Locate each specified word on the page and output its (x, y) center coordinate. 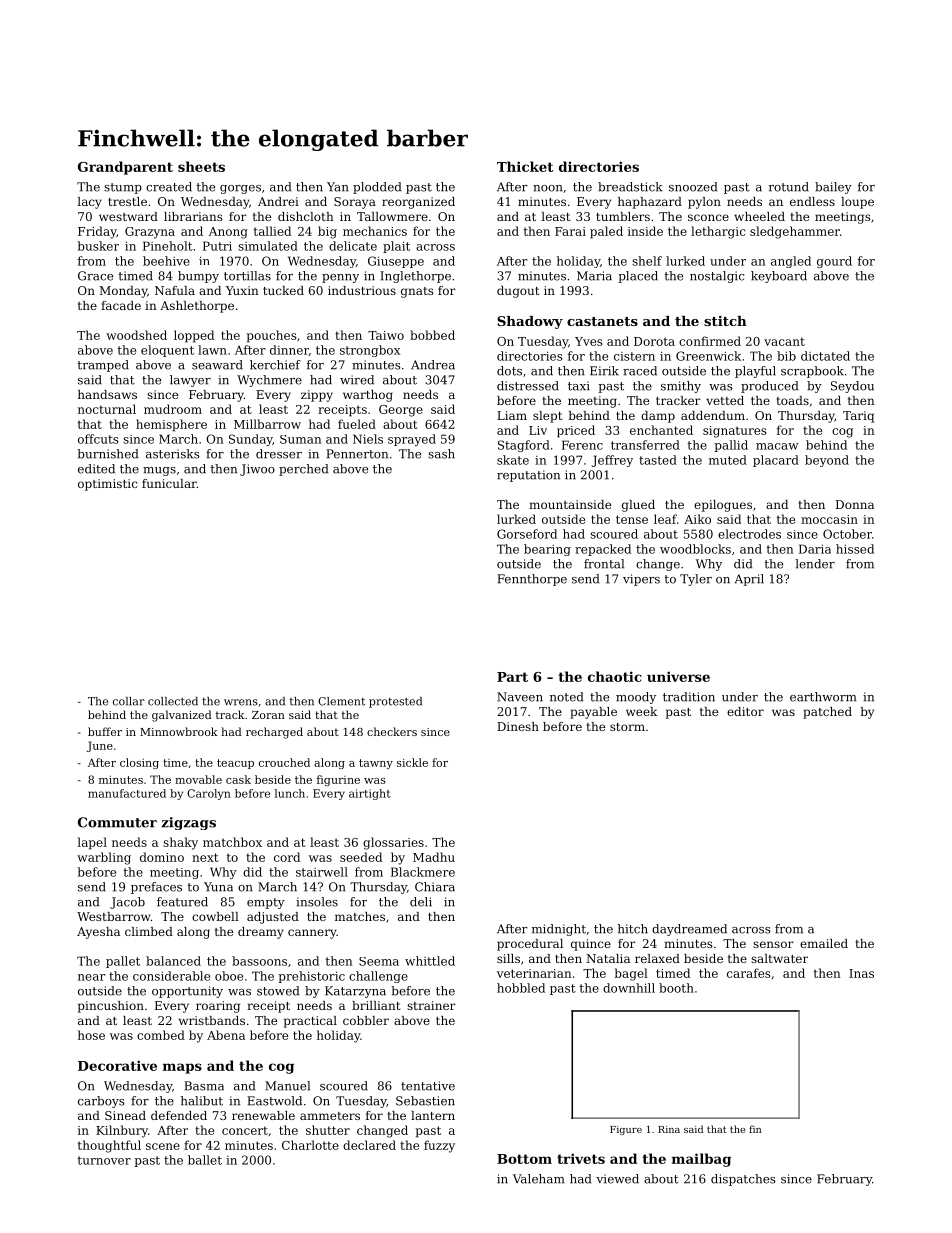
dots (509, 371)
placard (776, 461)
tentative (428, 1086)
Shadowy (530, 322)
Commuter (117, 822)
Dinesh (518, 726)
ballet (205, 1160)
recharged (274, 733)
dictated (825, 356)
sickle (412, 762)
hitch (633, 929)
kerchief (275, 365)
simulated (268, 246)
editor (745, 711)
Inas (861, 973)
